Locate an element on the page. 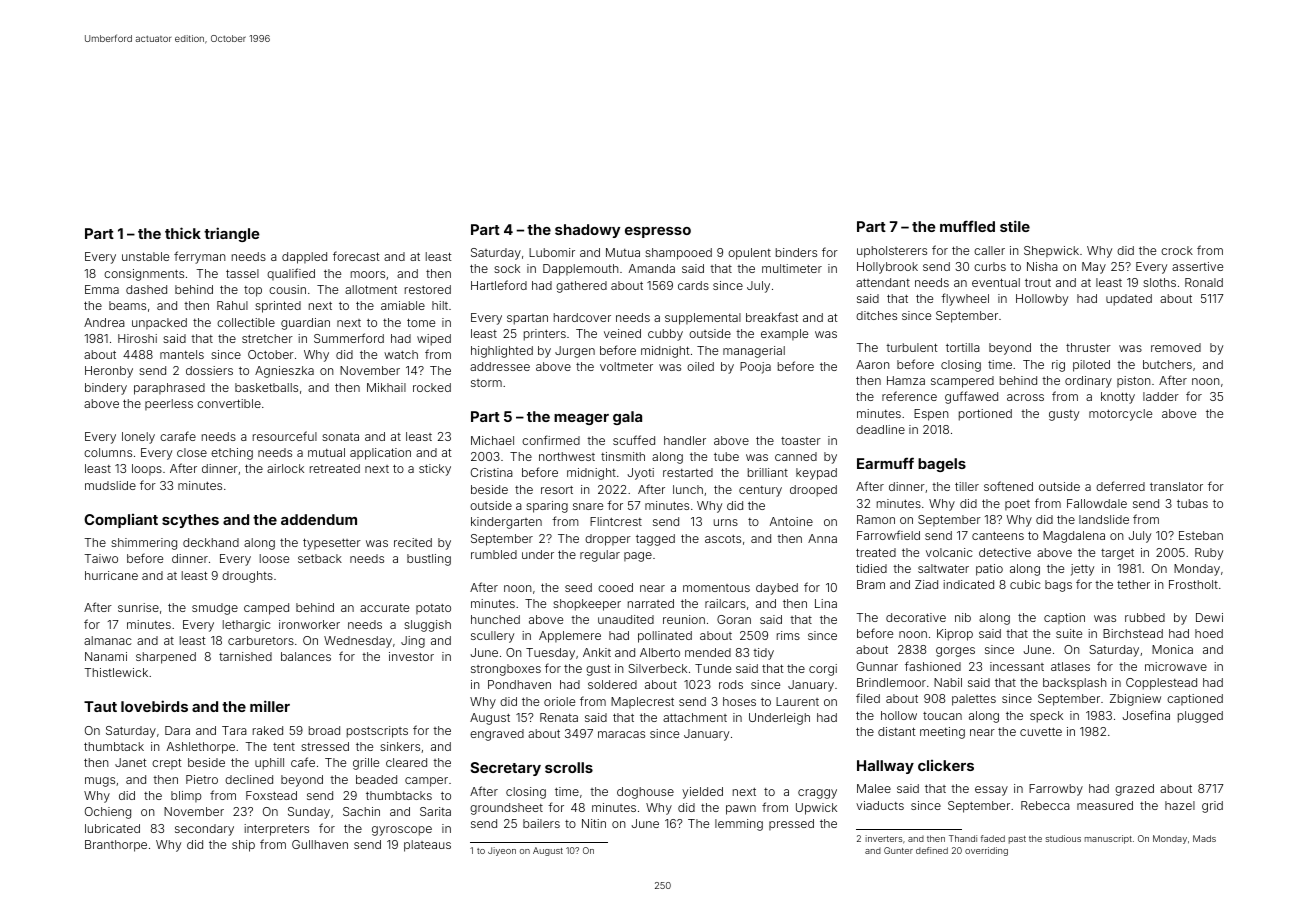 This page has width=1308, height=924. northwest is located at coordinates (567, 456).
